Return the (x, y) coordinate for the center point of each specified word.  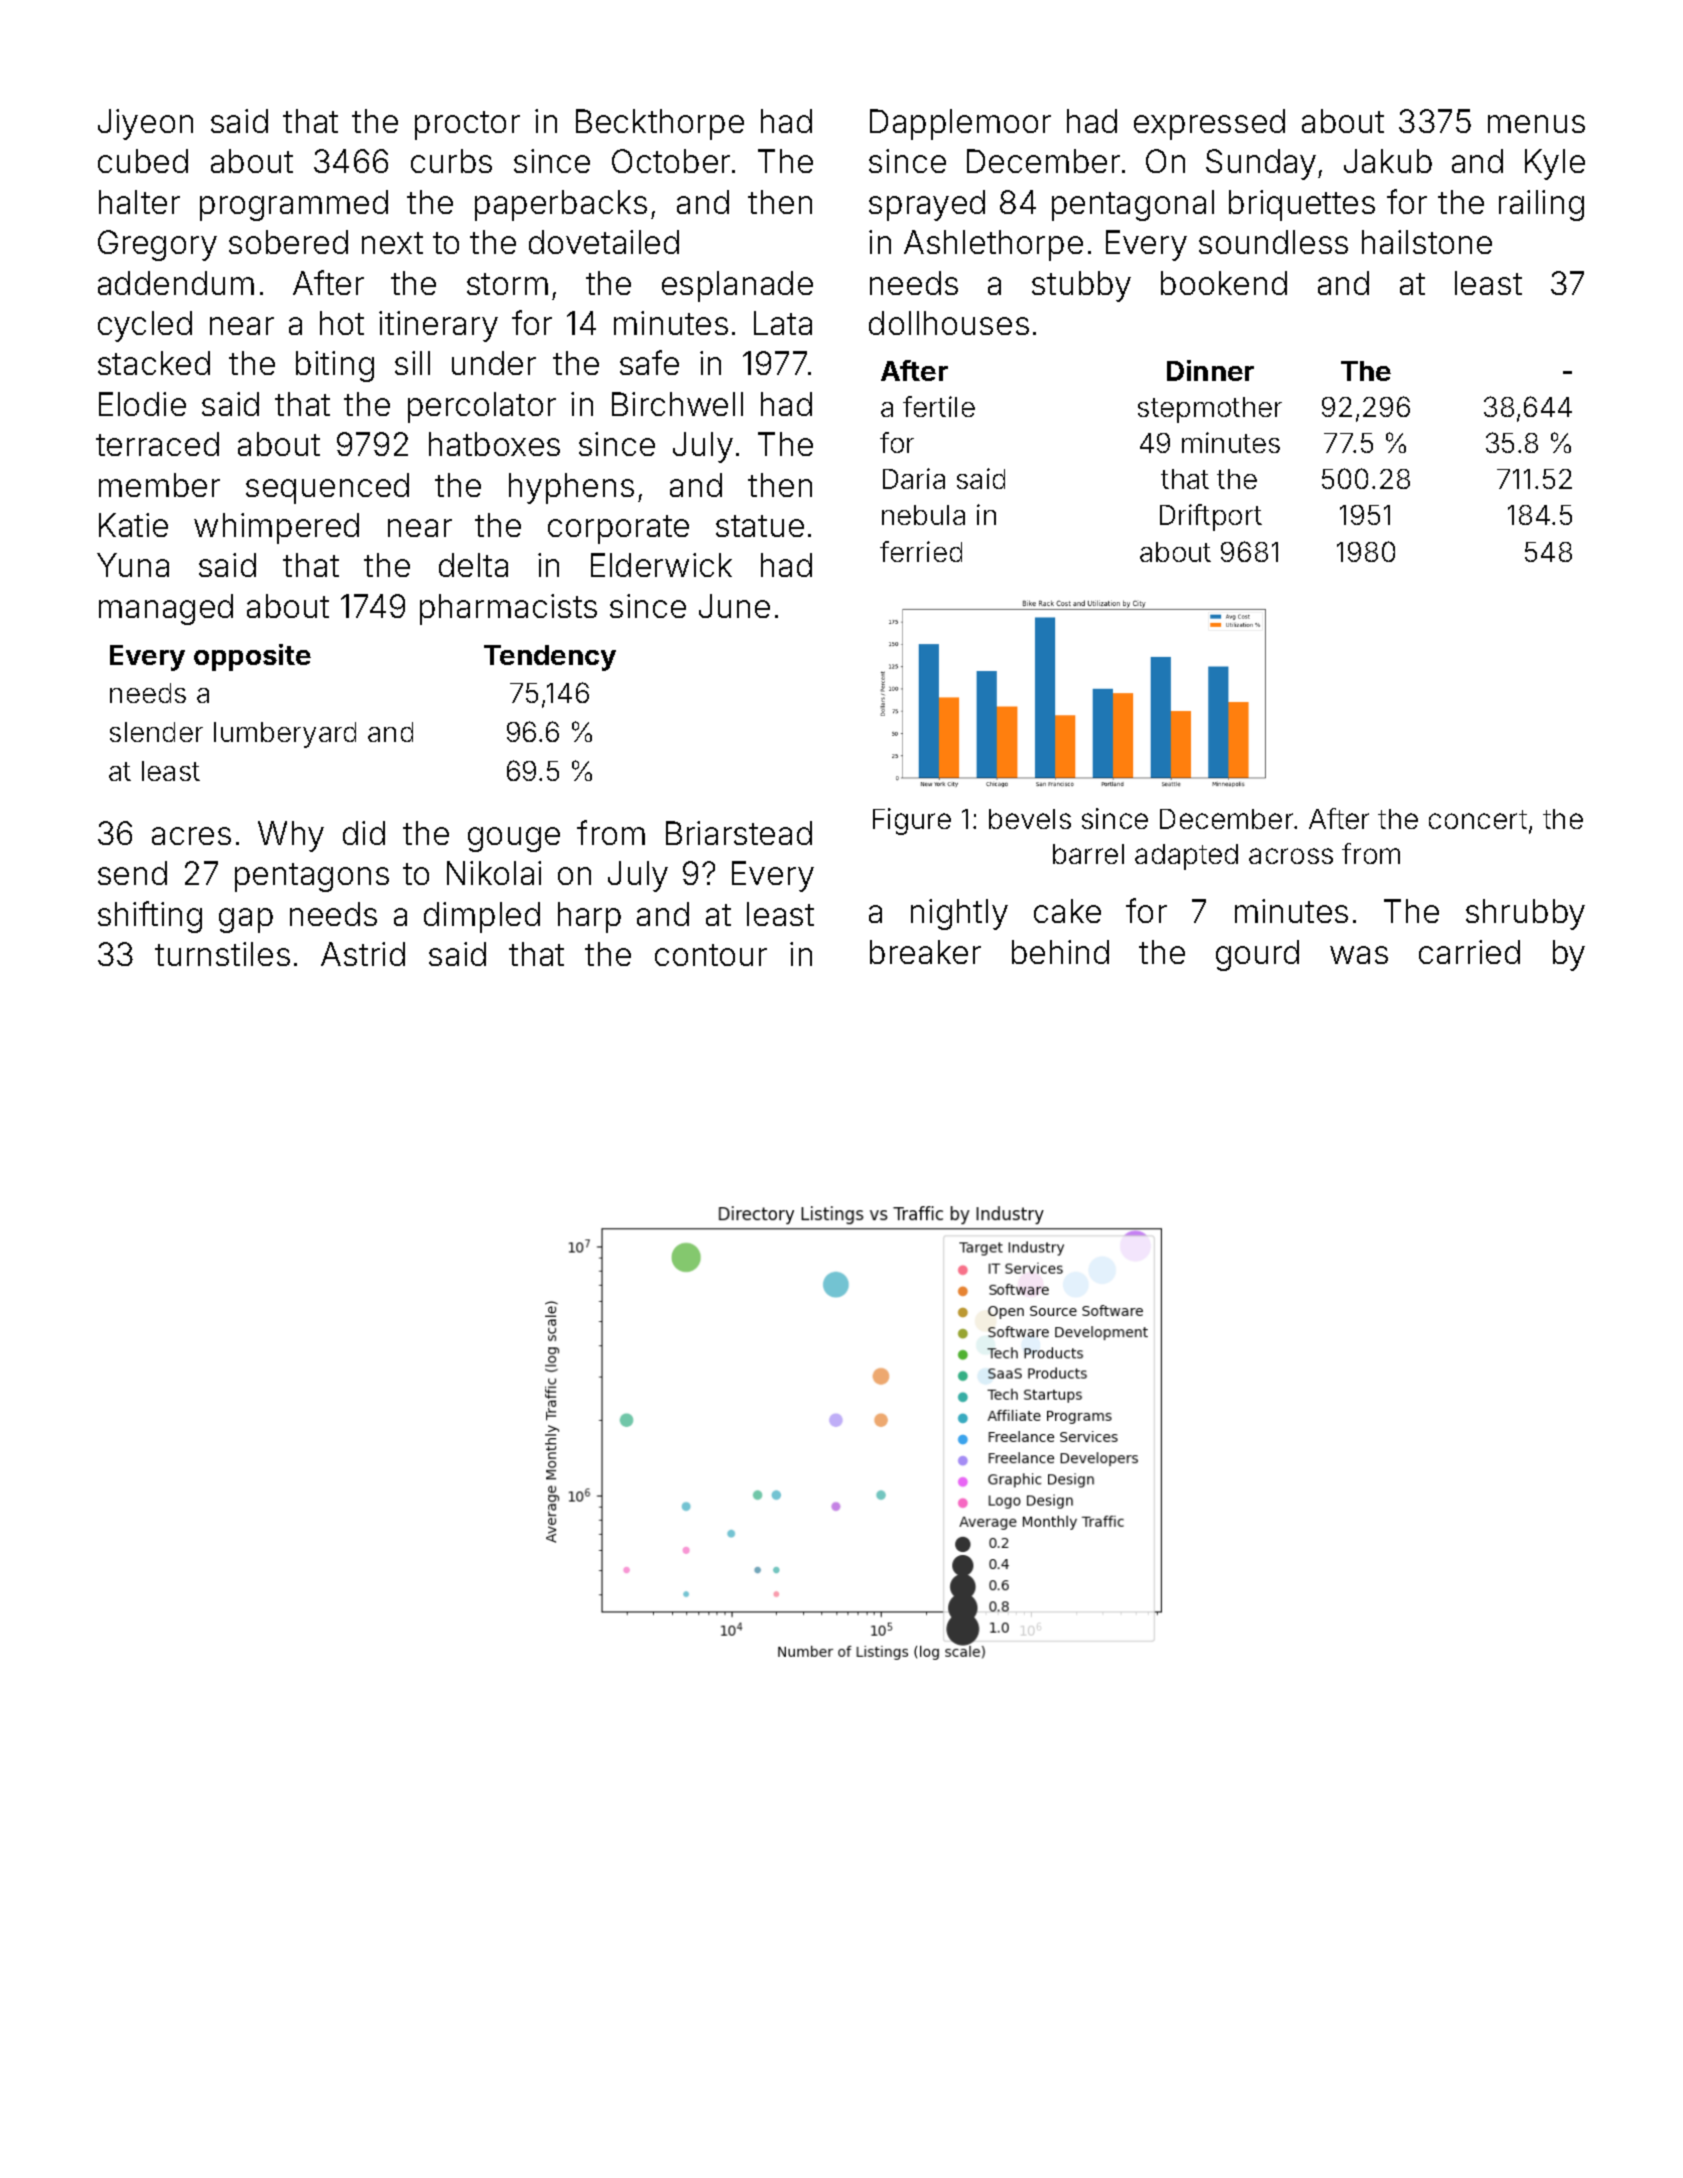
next (392, 243)
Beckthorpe (660, 124)
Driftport (1211, 517)
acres (191, 836)
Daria (914, 478)
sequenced (327, 488)
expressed (1209, 124)
